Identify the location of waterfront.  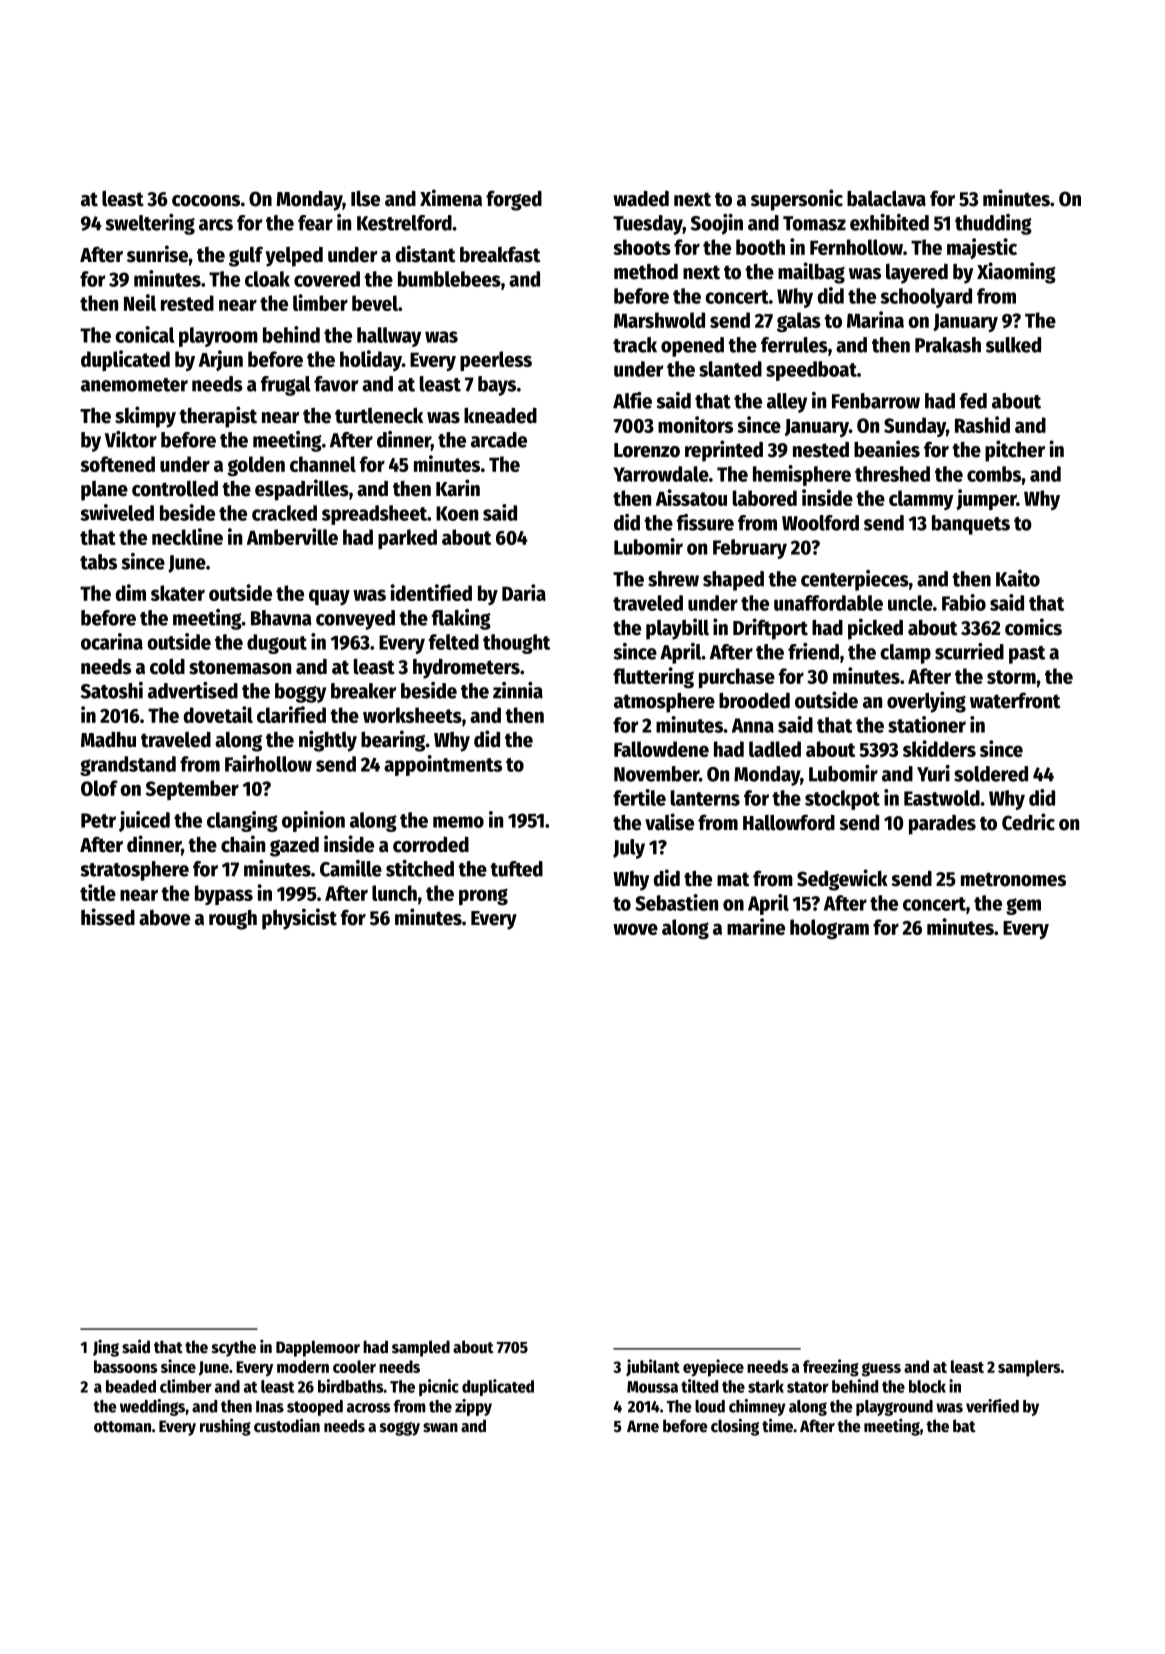
(1015, 700).
